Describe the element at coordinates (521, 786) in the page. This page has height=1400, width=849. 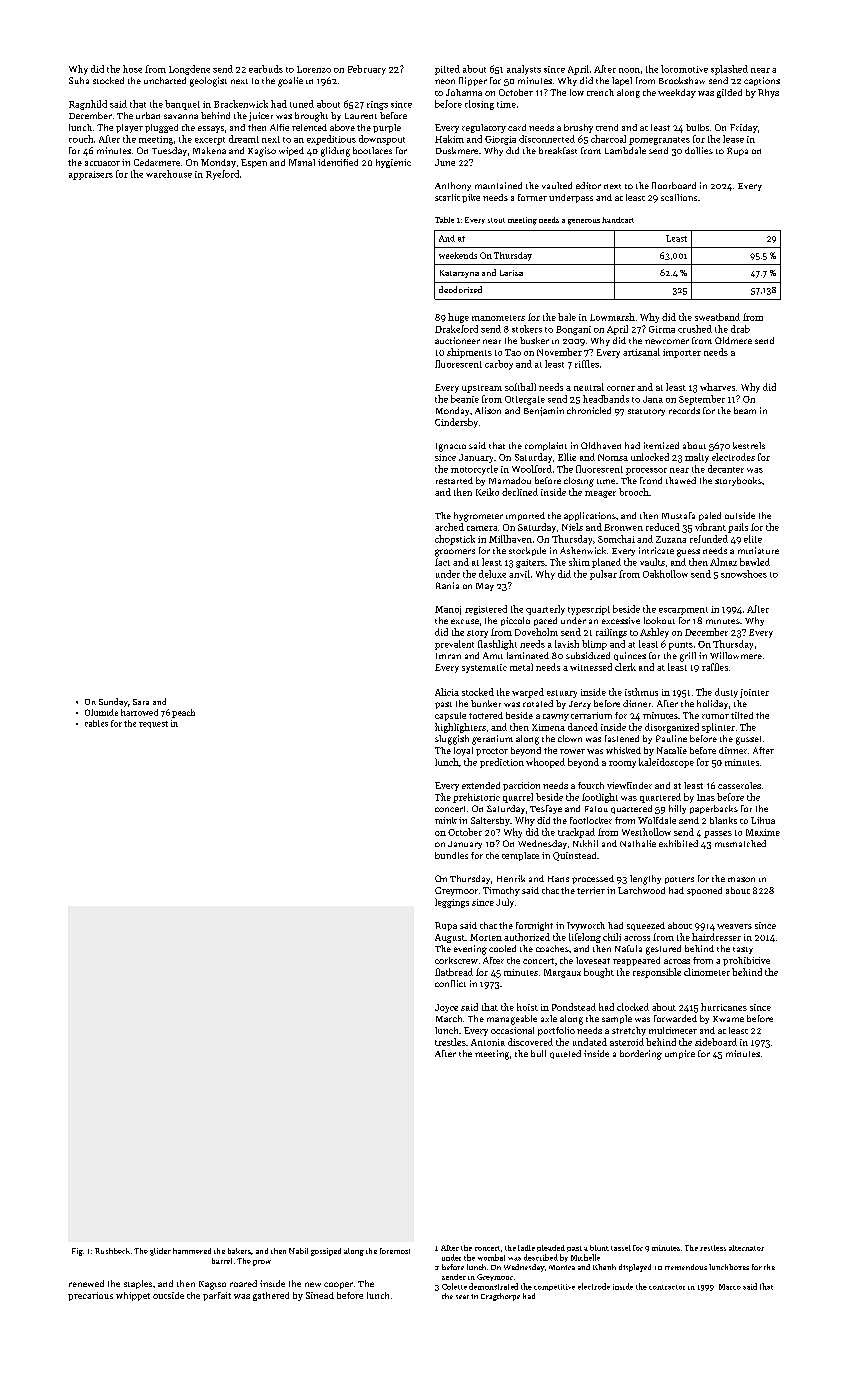
I see `partition` at that location.
